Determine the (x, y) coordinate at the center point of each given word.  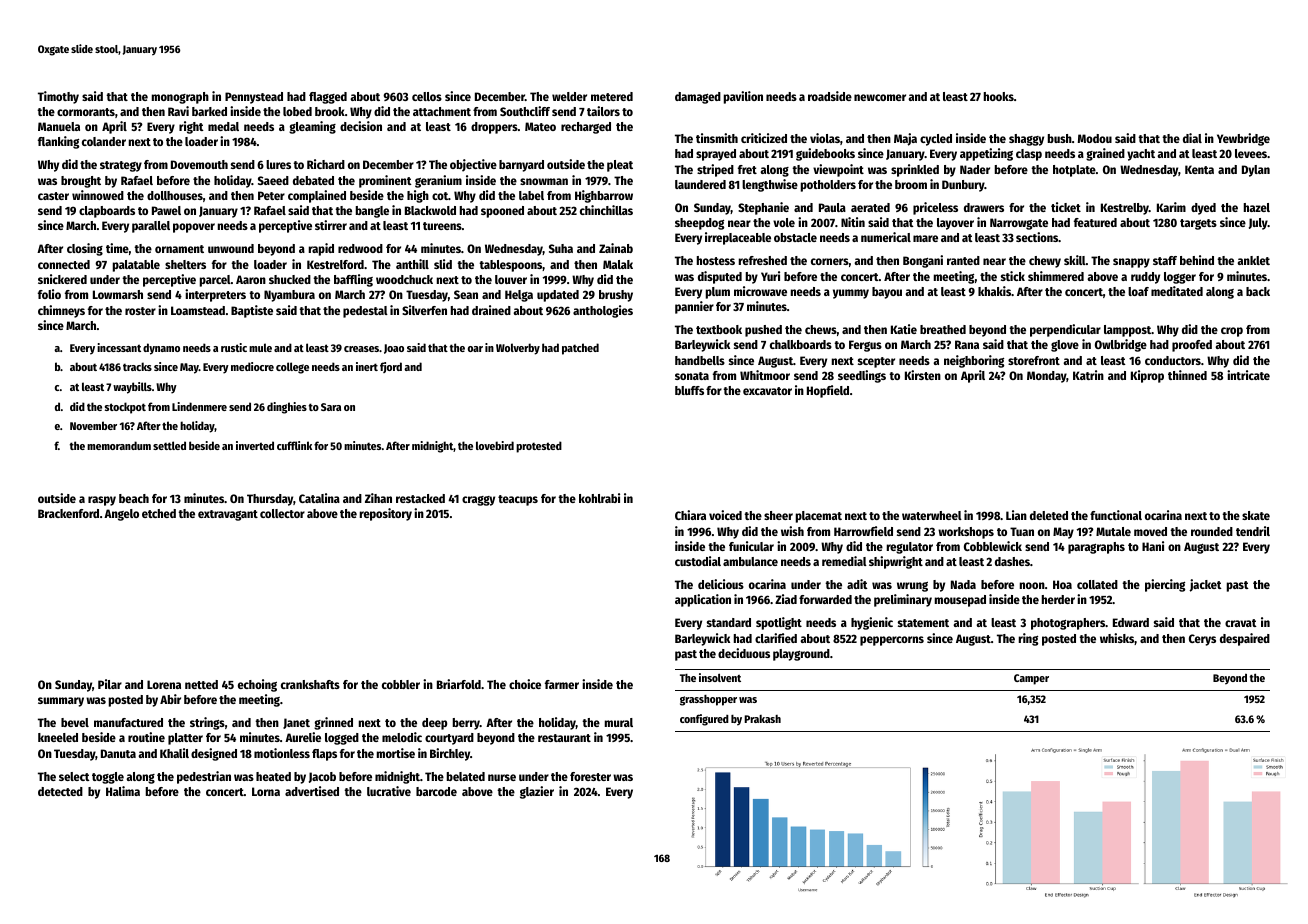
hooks (999, 96)
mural (619, 722)
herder (1058, 599)
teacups (518, 500)
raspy (102, 501)
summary (61, 702)
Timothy (58, 97)
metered (612, 96)
